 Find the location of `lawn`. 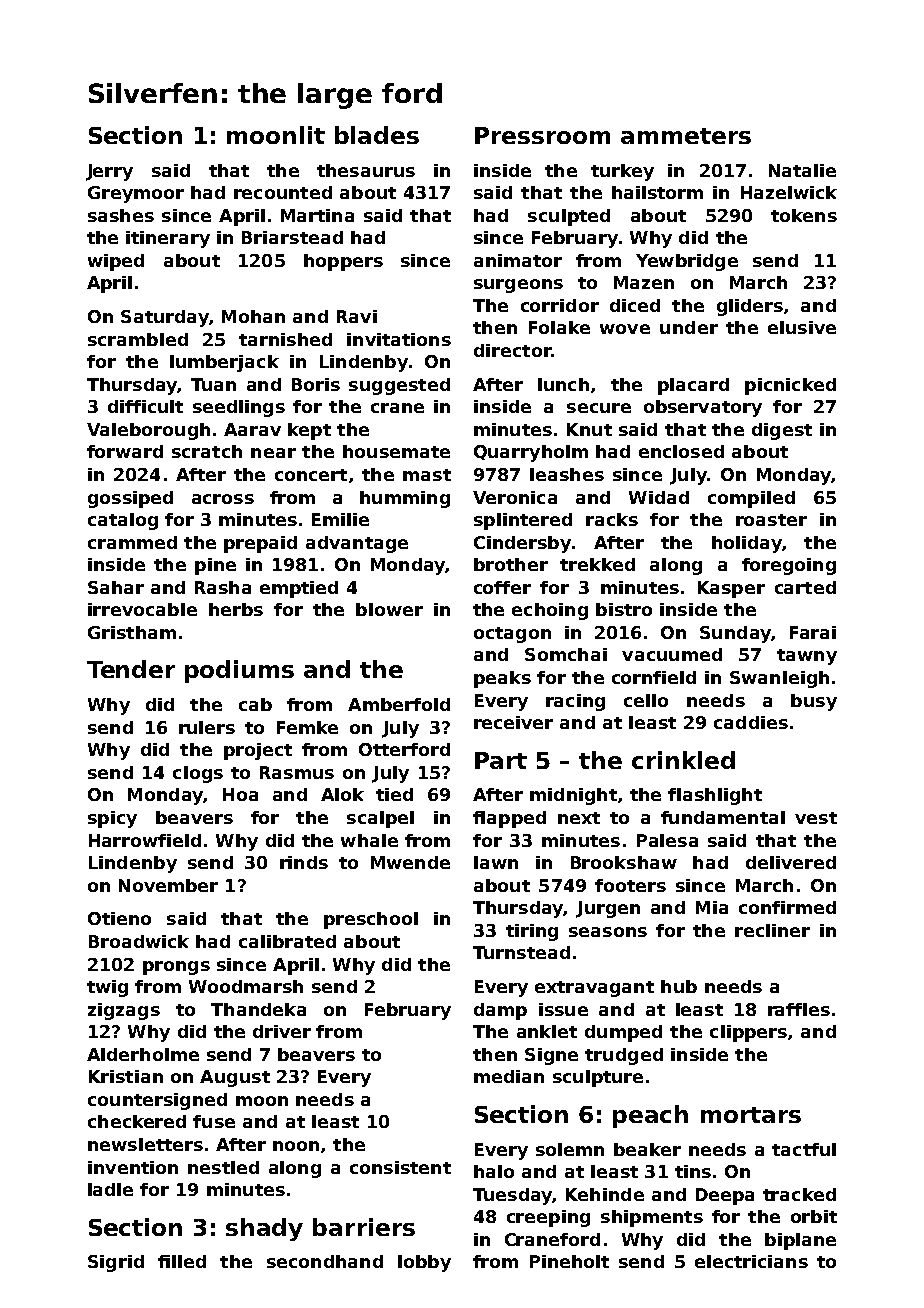

lawn is located at coordinates (496, 862).
